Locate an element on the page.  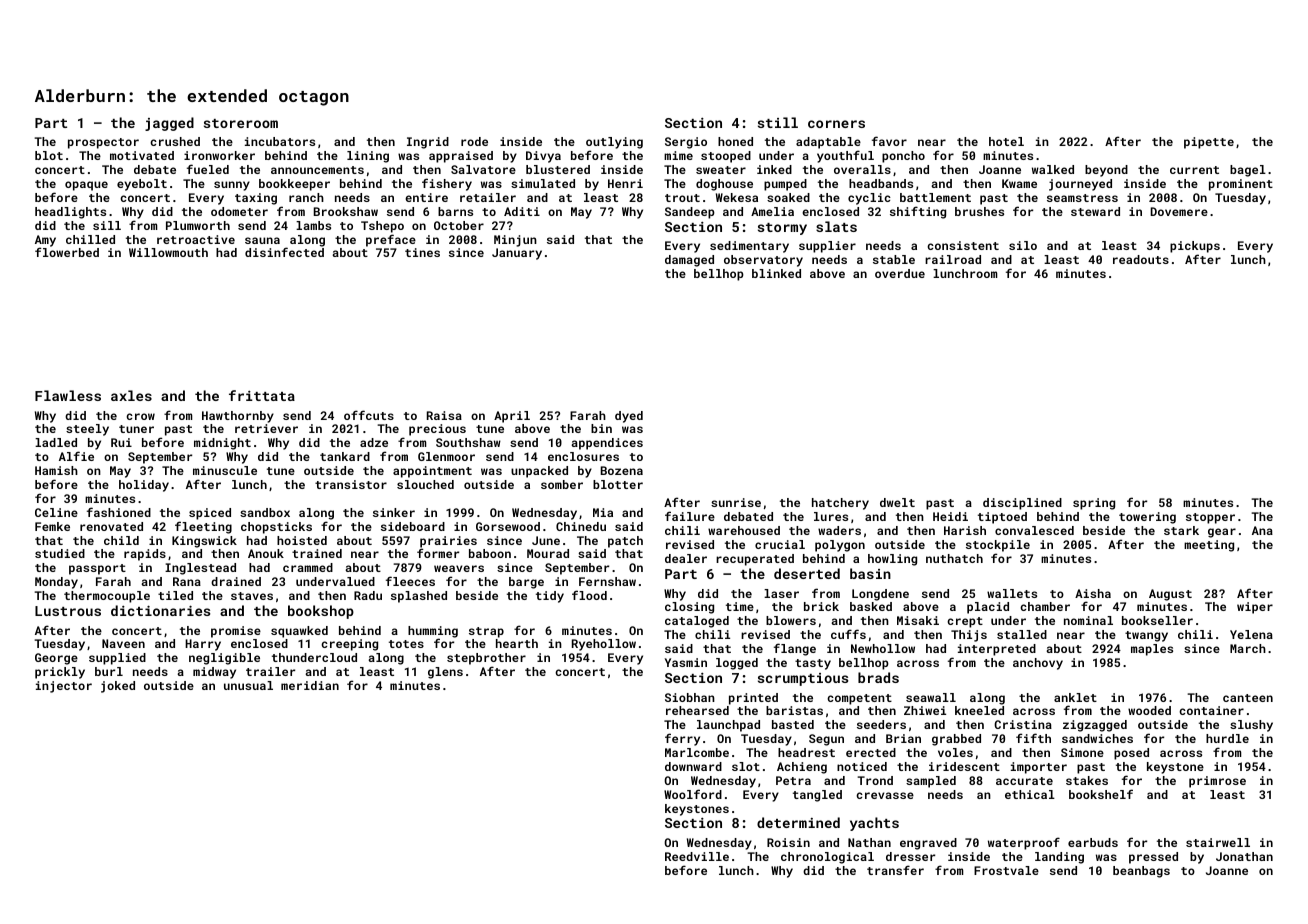
overdue is located at coordinates (900, 273).
